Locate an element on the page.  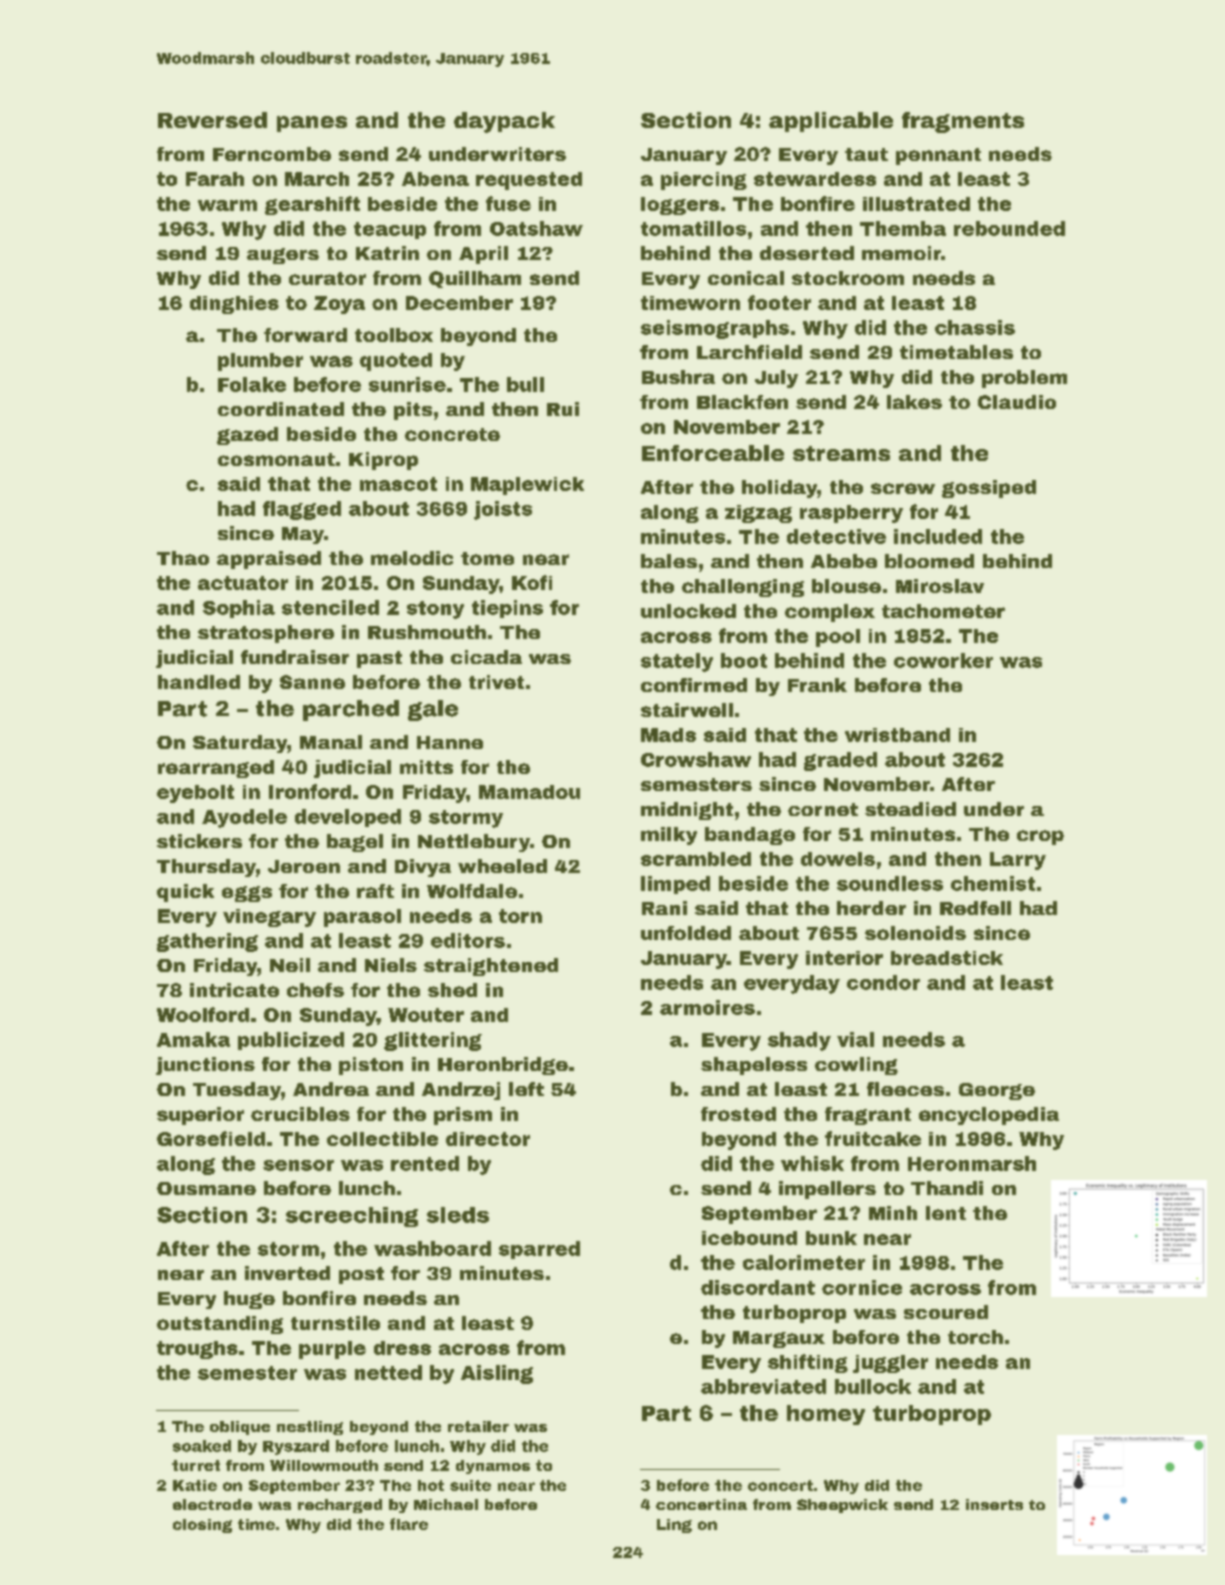
daypack is located at coordinates (504, 122).
